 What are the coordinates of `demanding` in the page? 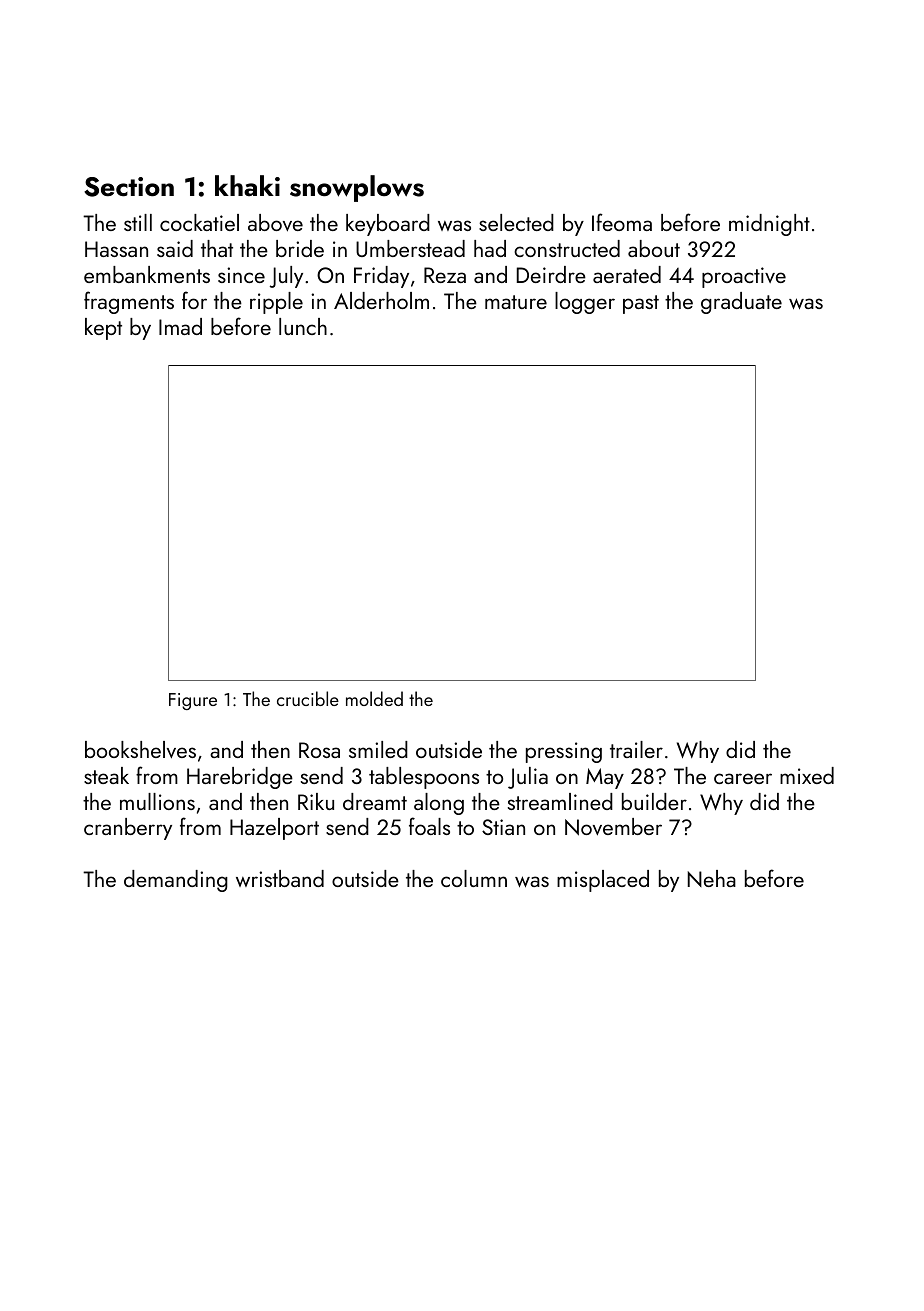 It's located at (176, 881).
